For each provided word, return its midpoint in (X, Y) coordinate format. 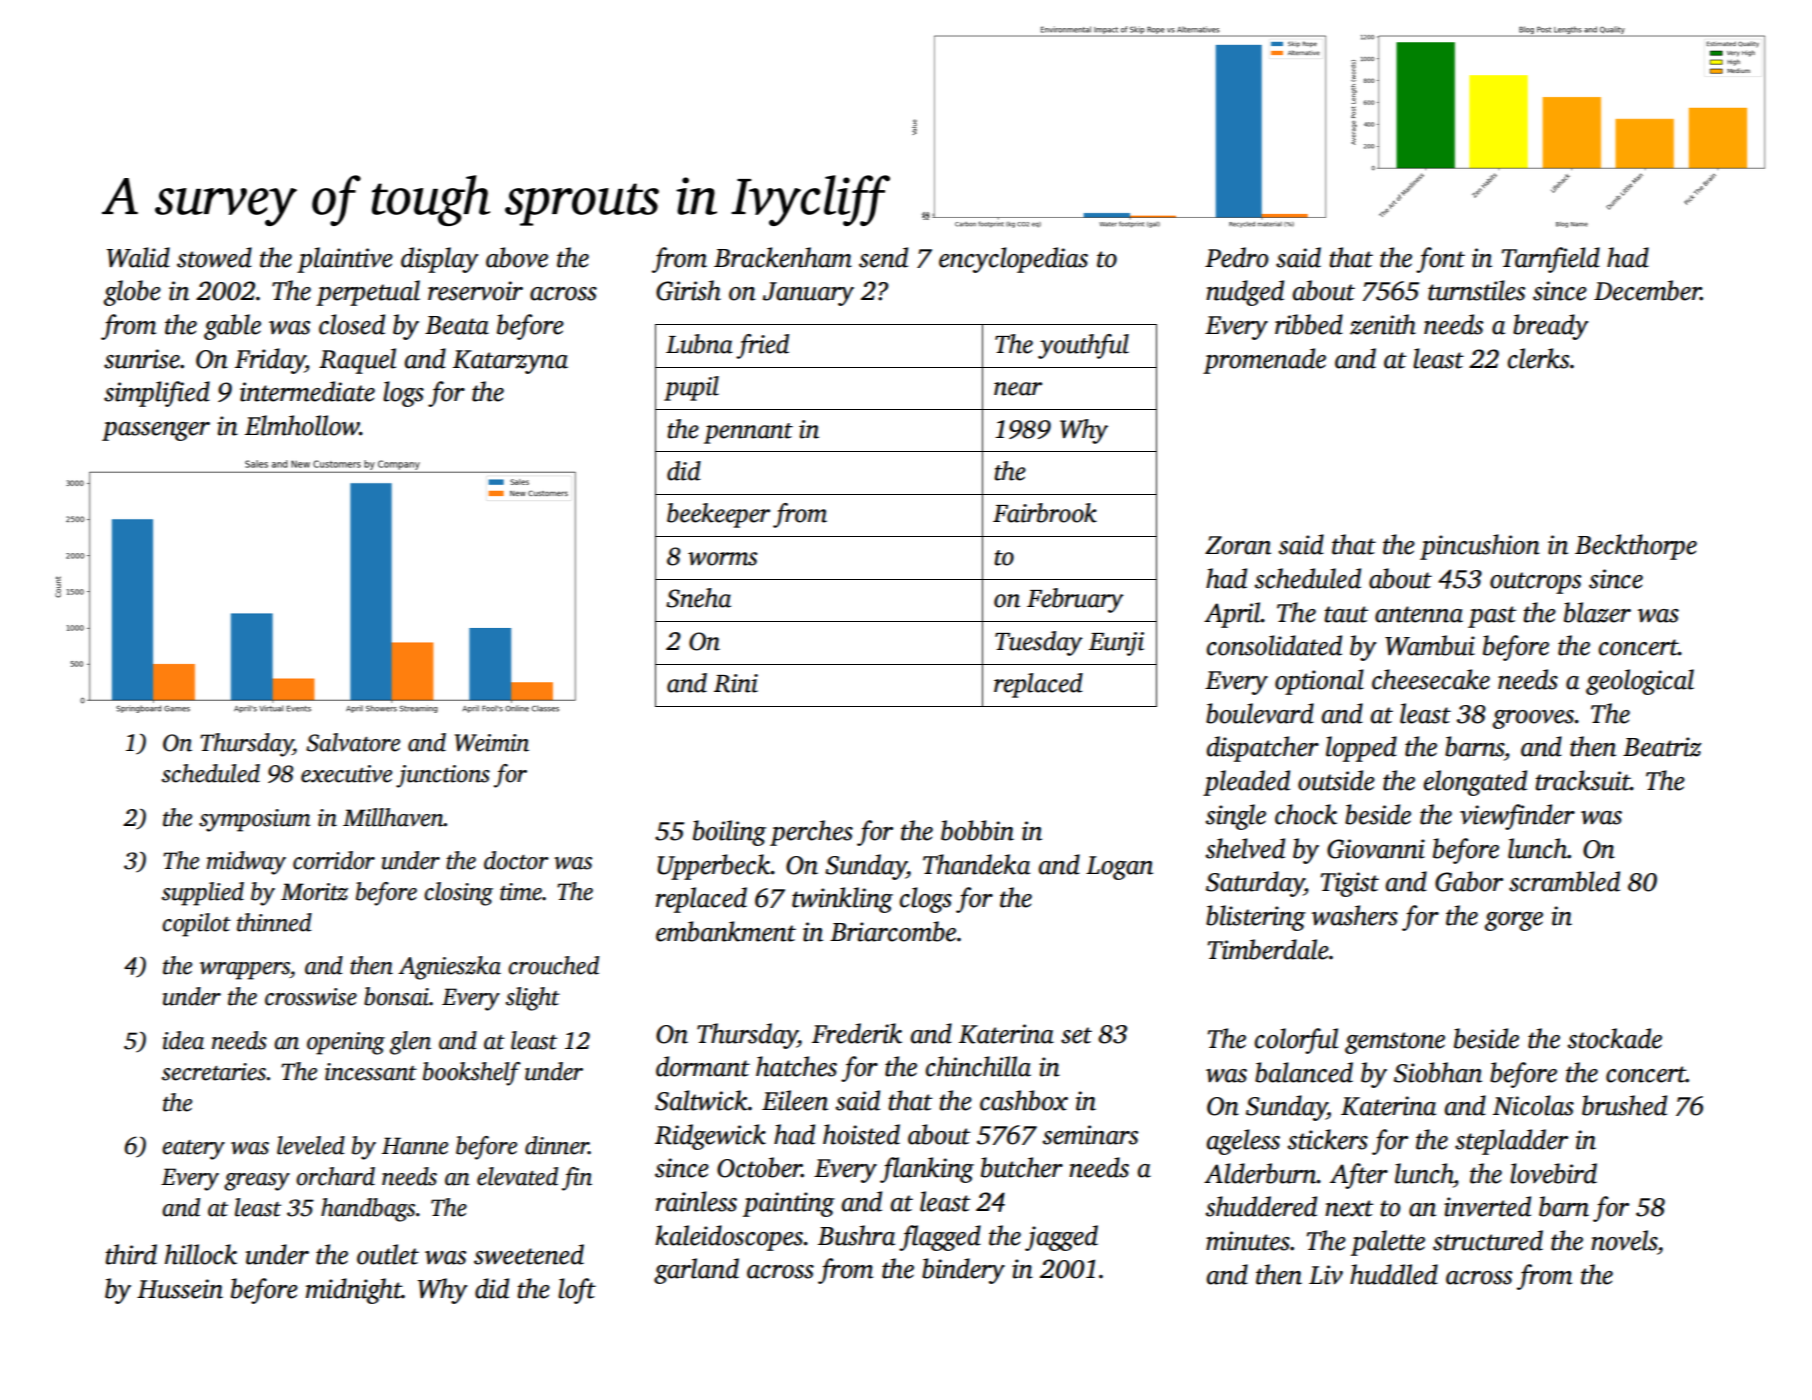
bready (1551, 327)
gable (232, 327)
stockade (1615, 1038)
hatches (796, 1066)
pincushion (1480, 547)
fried (762, 346)
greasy (257, 1182)
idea (183, 1040)
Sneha (698, 598)
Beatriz (1662, 747)
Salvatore (353, 742)
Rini (736, 683)
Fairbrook (1045, 513)
